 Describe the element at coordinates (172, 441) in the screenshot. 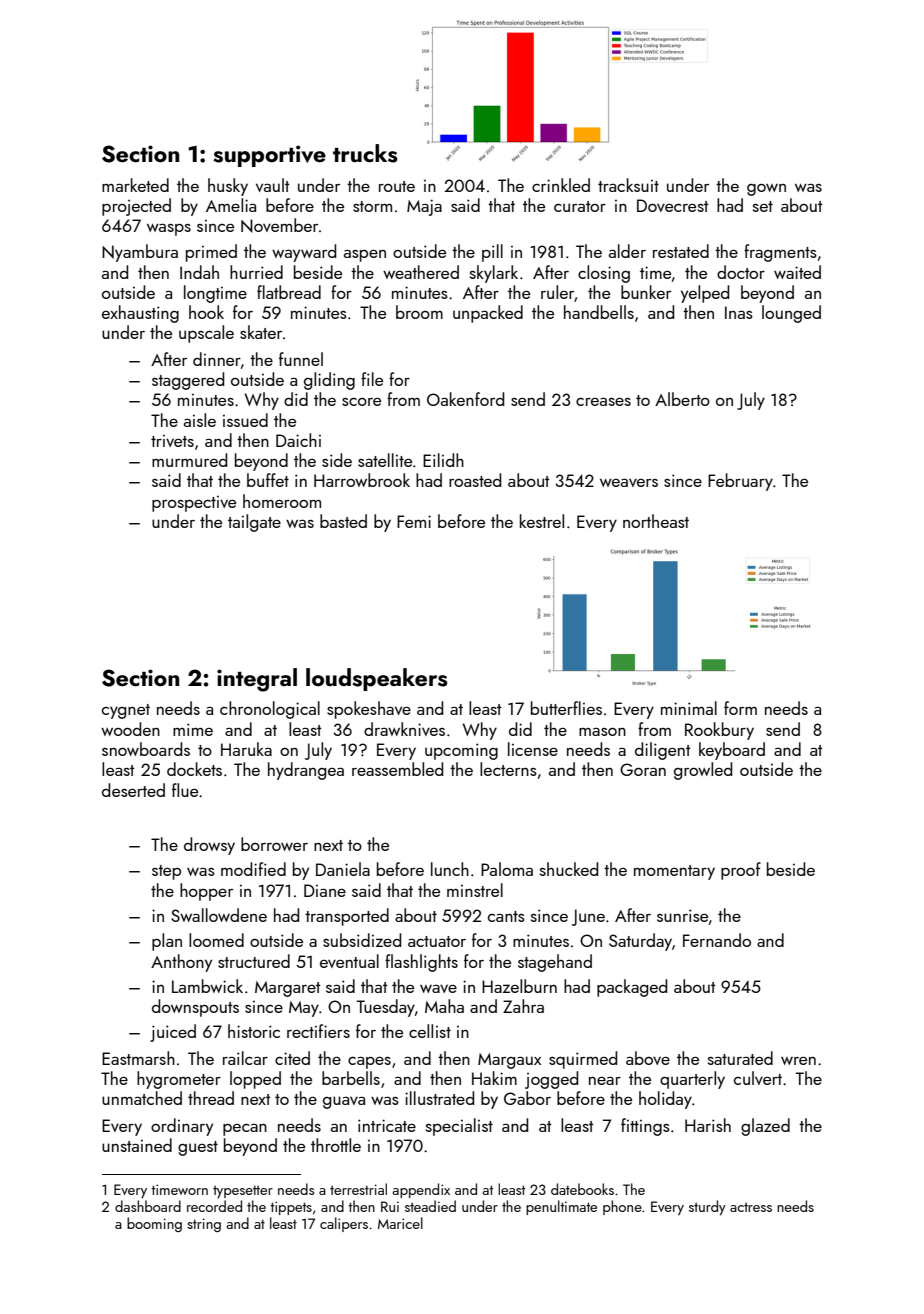

I see `trivets` at that location.
